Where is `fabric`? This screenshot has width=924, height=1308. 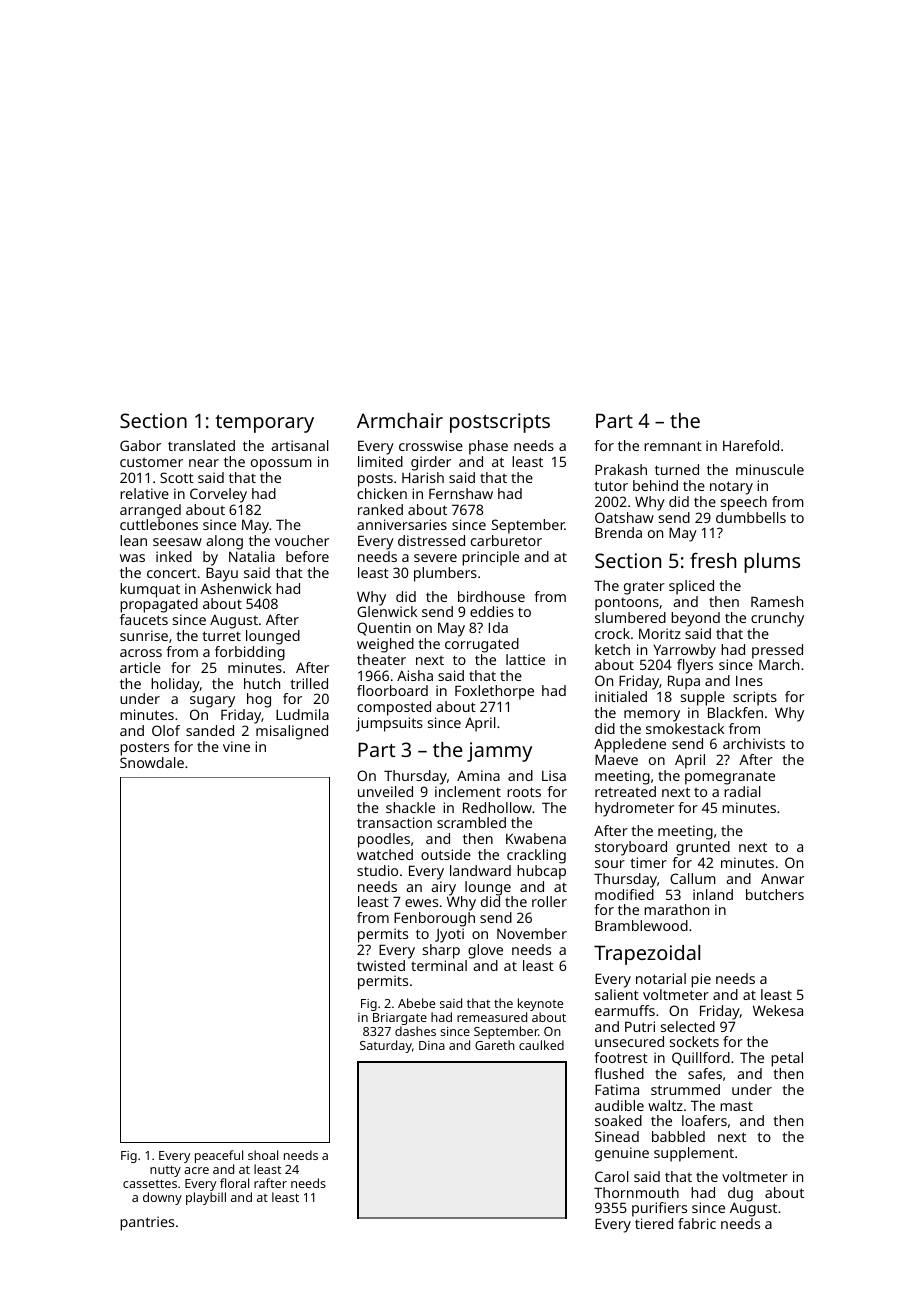 fabric is located at coordinates (697, 1223).
